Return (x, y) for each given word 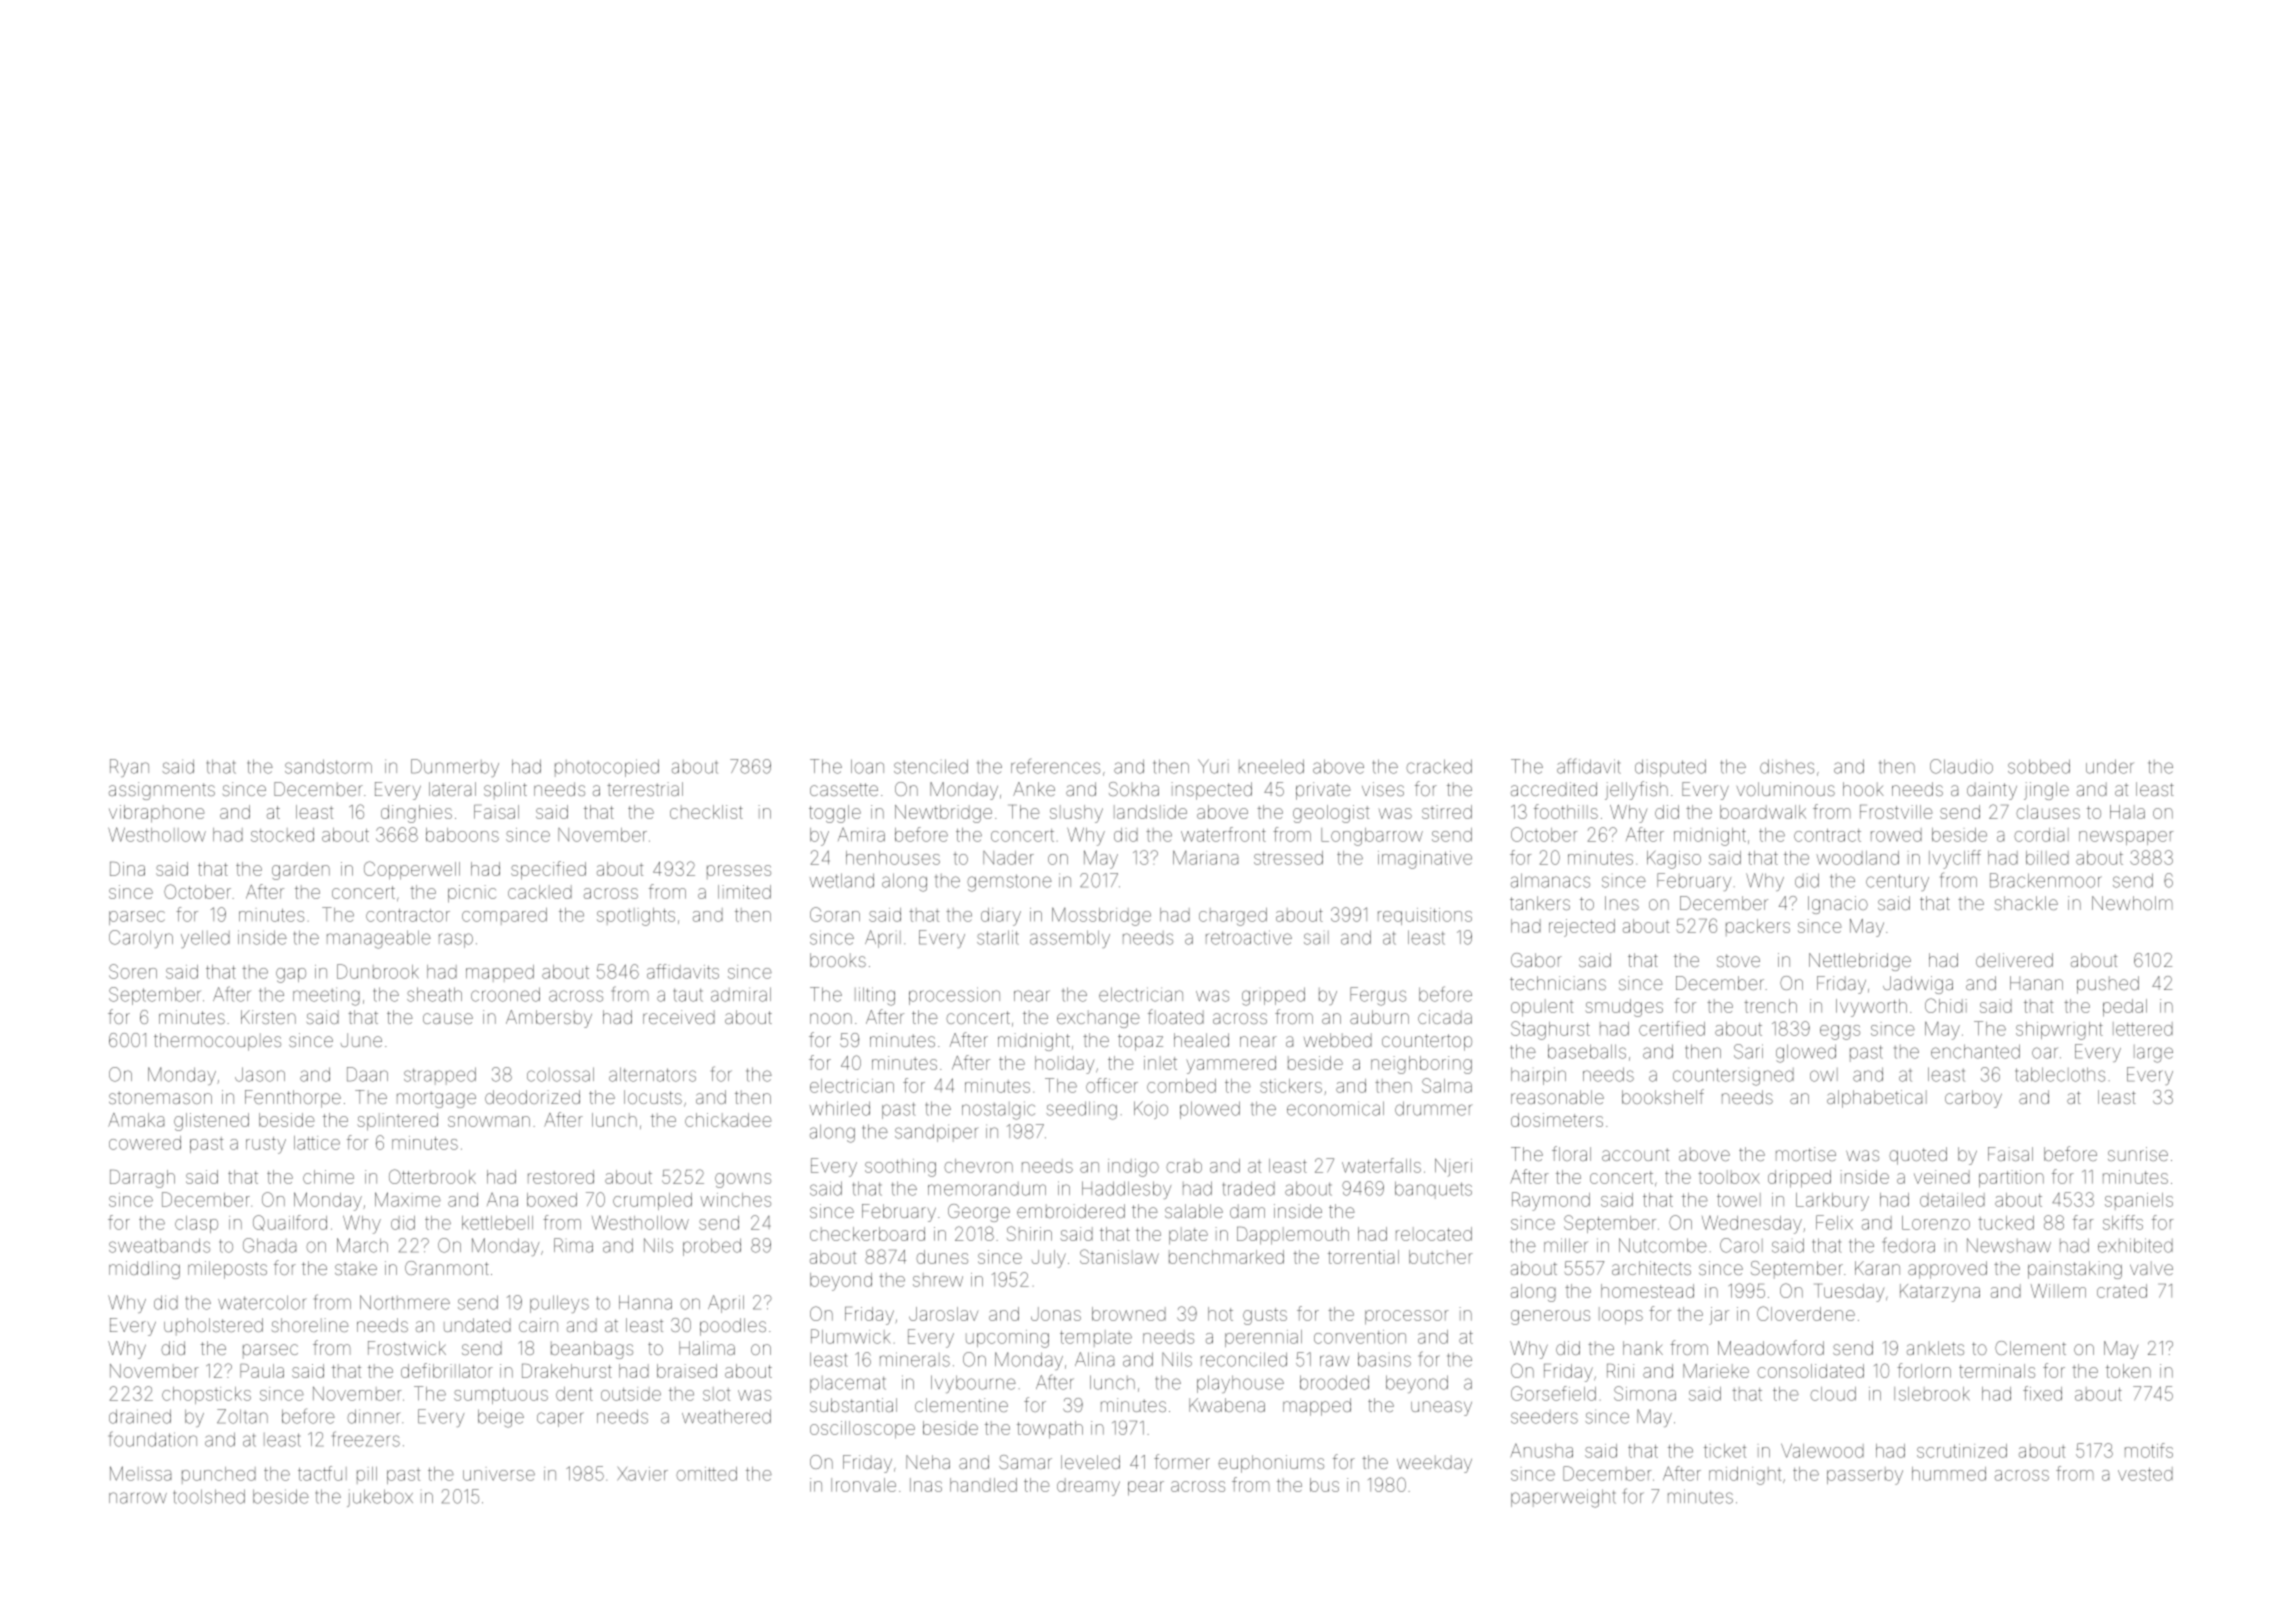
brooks (838, 960)
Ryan (129, 768)
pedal (2125, 1008)
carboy (1973, 1099)
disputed (1670, 768)
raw (1334, 1361)
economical (1335, 1108)
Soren (133, 971)
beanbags (592, 1350)
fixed (2042, 1393)
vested (2145, 1474)
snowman (489, 1121)
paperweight (1563, 1498)
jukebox (380, 1498)
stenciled (931, 766)
